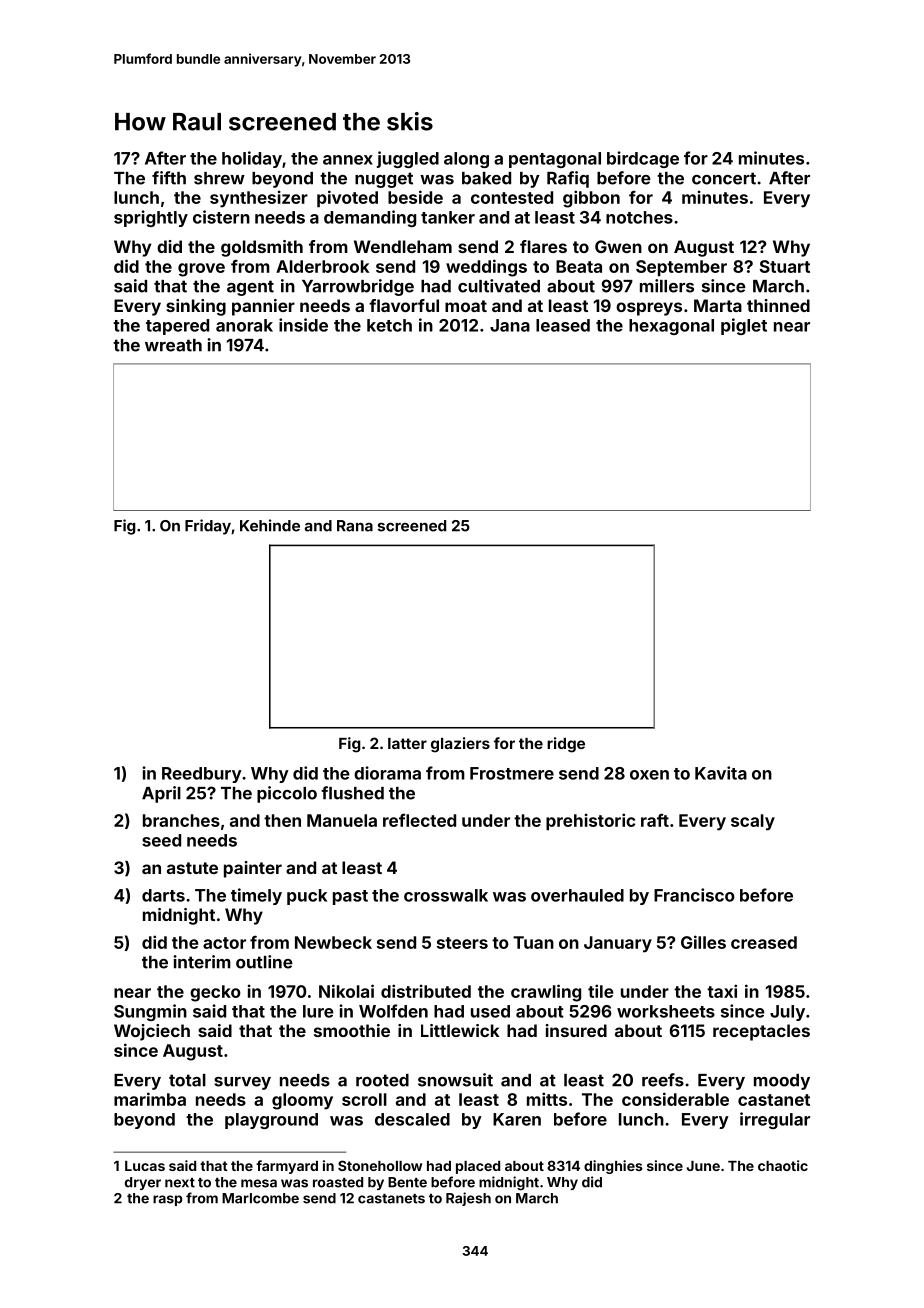 This document has width=924, height=1308. Describe the element at coordinates (510, 325) in the document. I see `Jana` at that location.
